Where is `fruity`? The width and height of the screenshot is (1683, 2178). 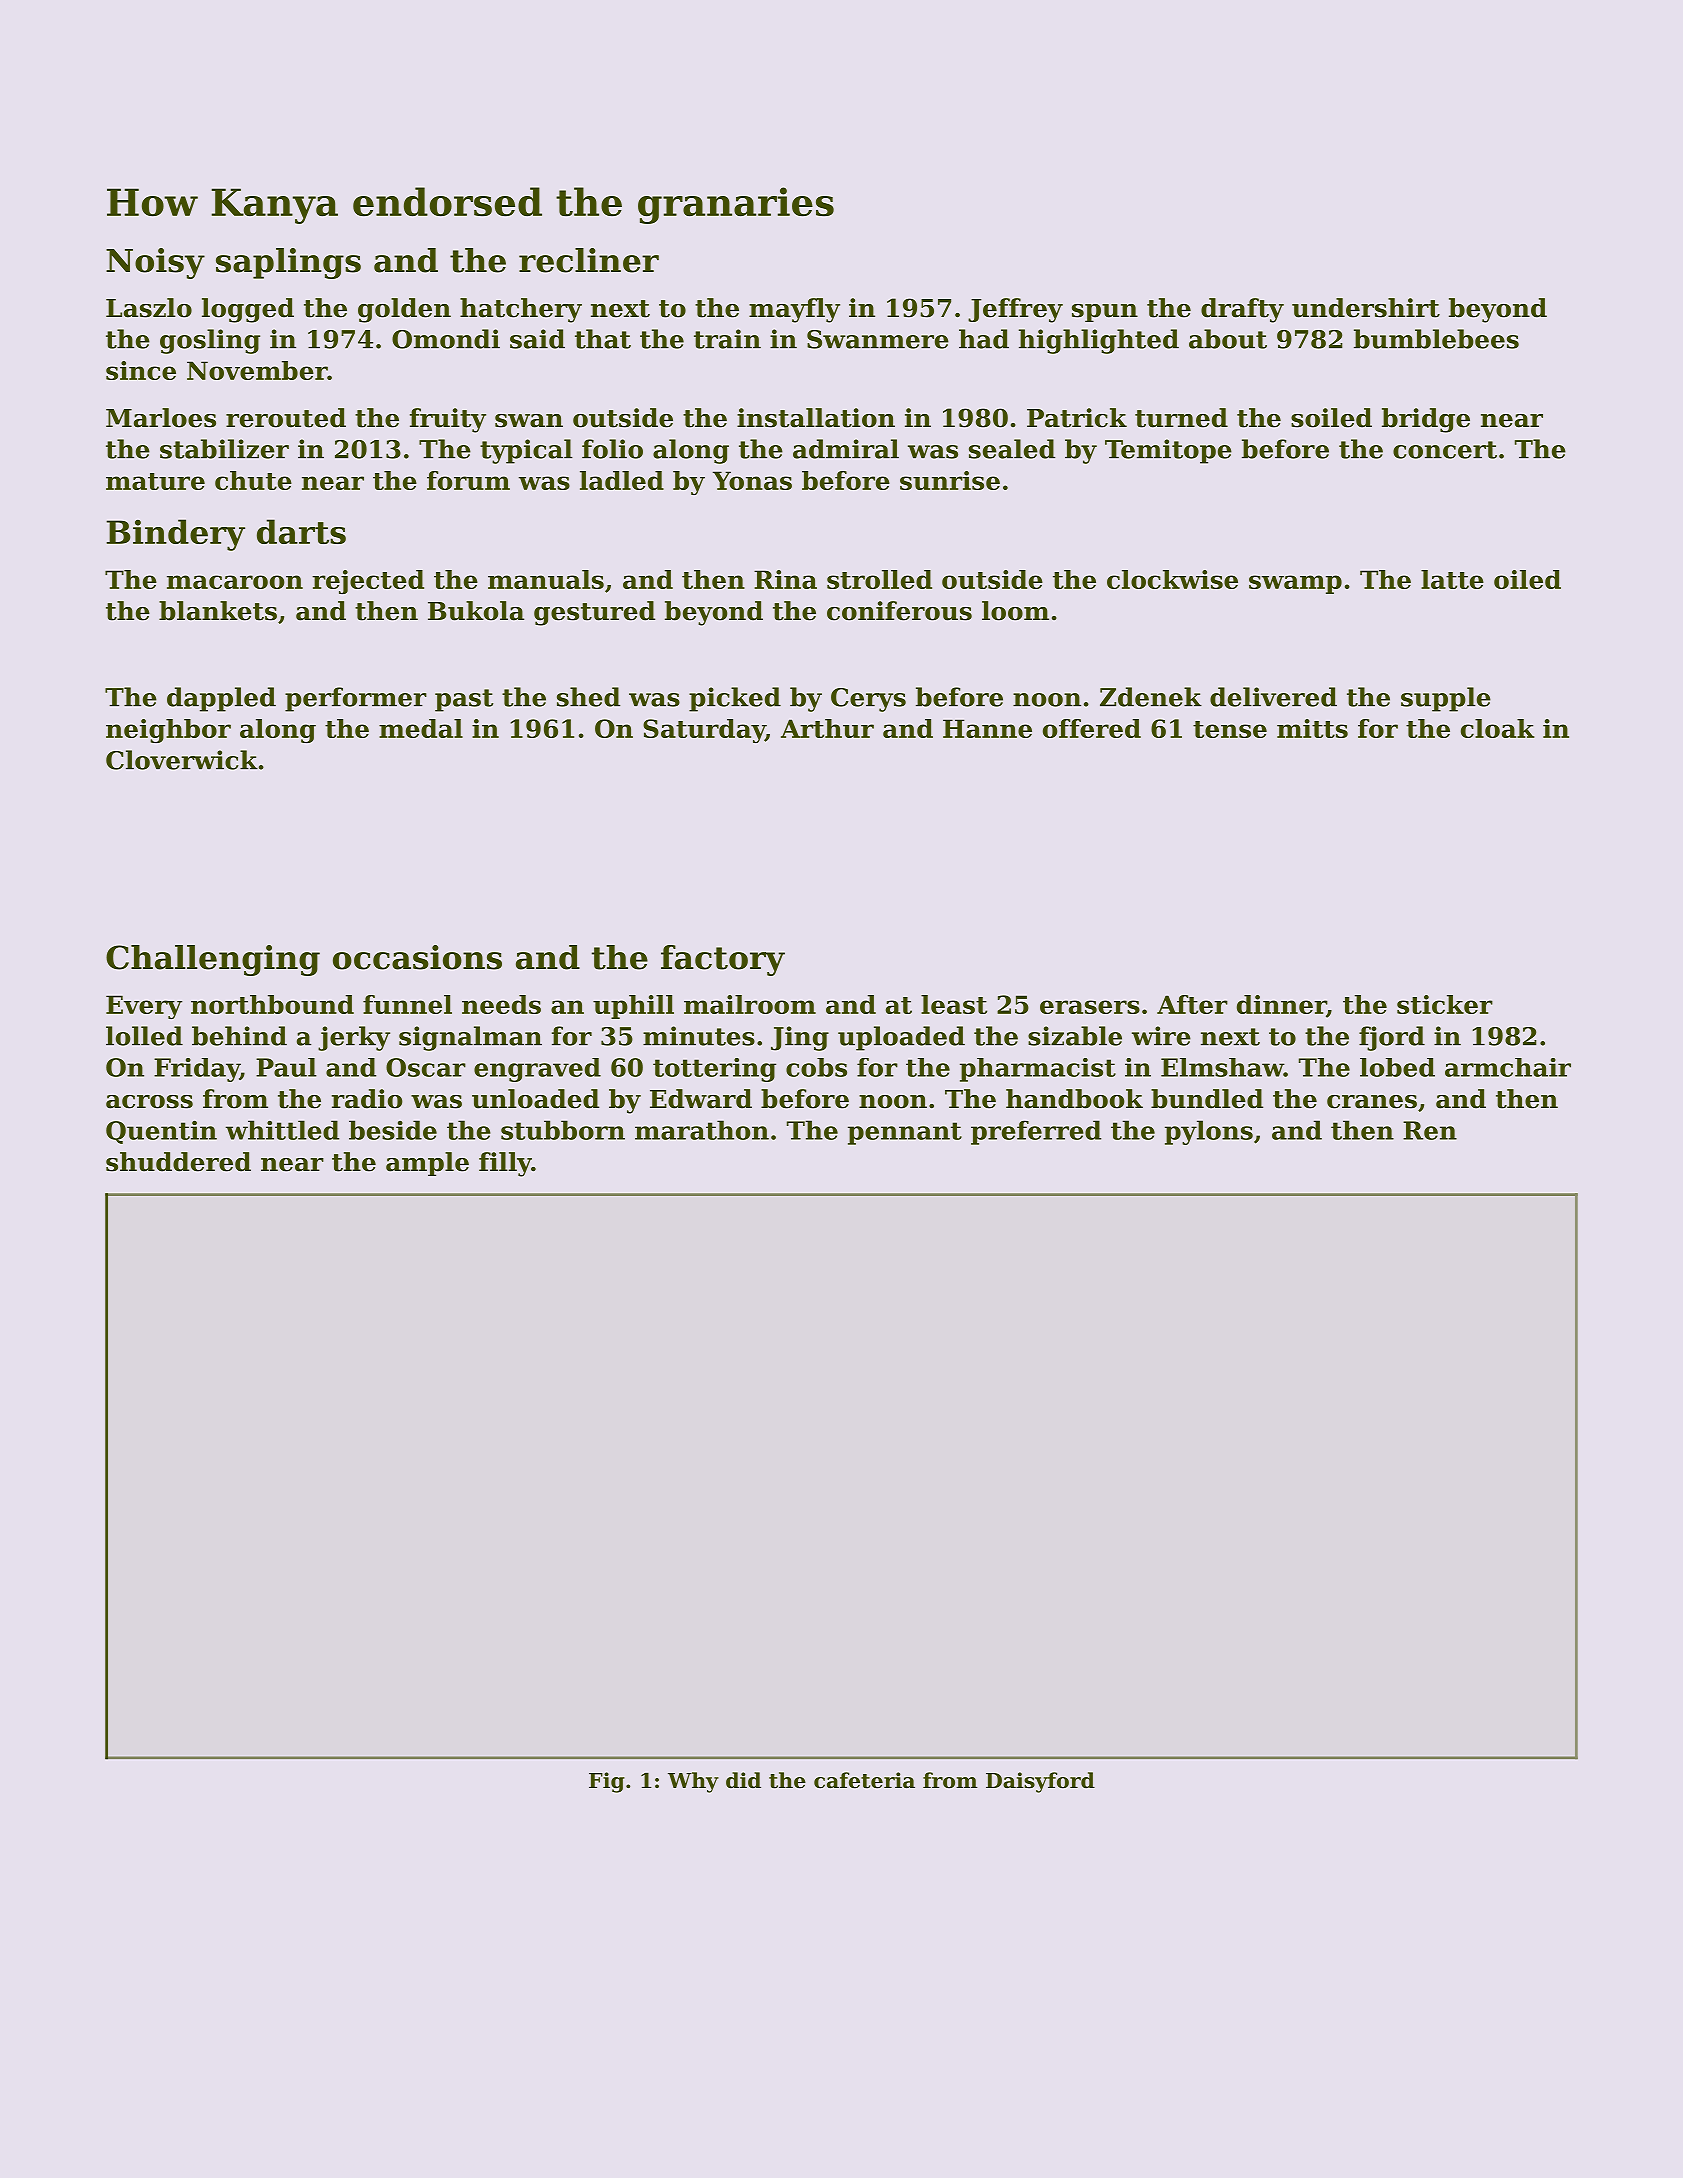 fruity is located at coordinates (448, 420).
